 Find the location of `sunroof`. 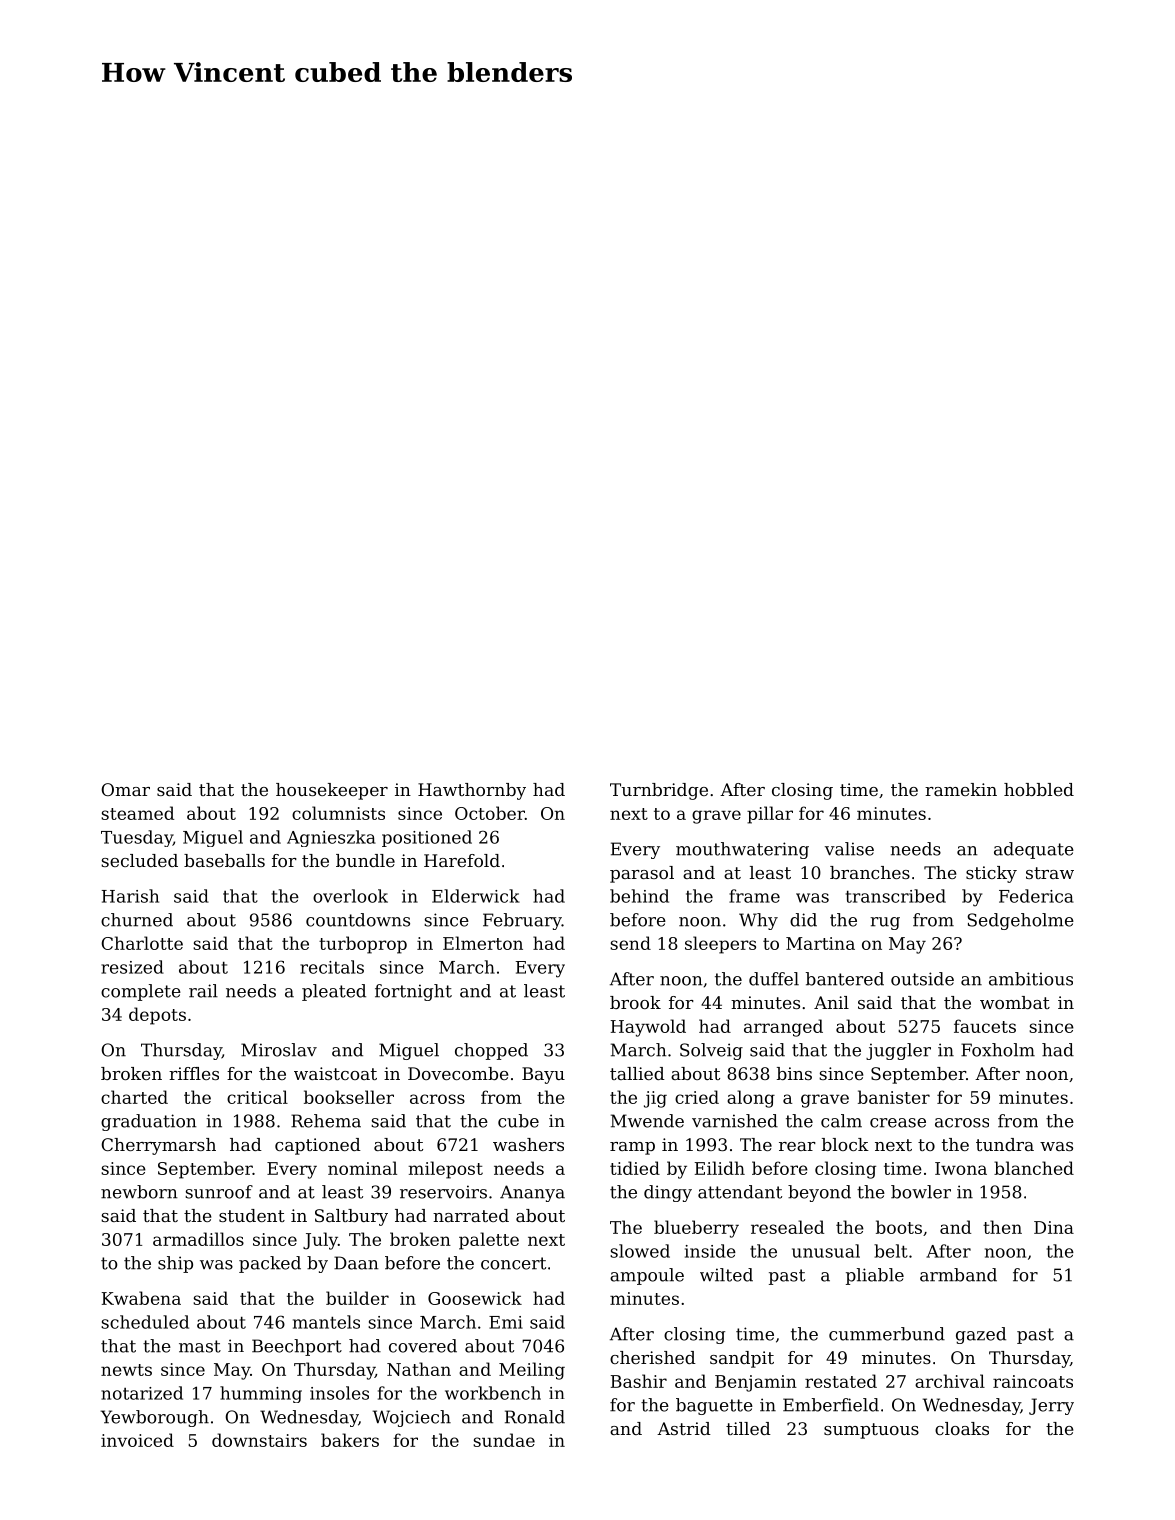

sunroof is located at coordinates (219, 1192).
